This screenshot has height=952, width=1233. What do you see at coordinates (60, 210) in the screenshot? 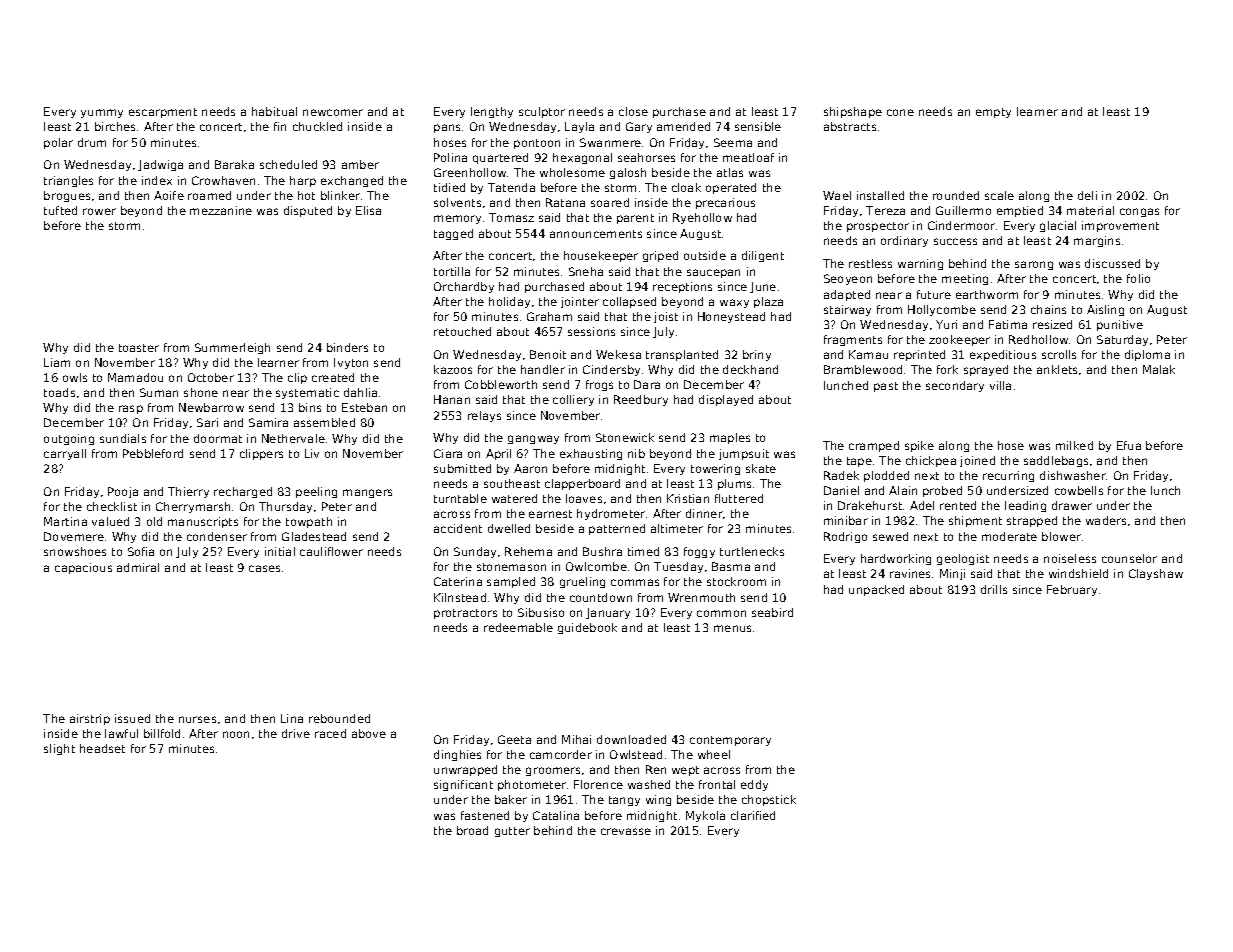
I see `tufted` at bounding box center [60, 210].
